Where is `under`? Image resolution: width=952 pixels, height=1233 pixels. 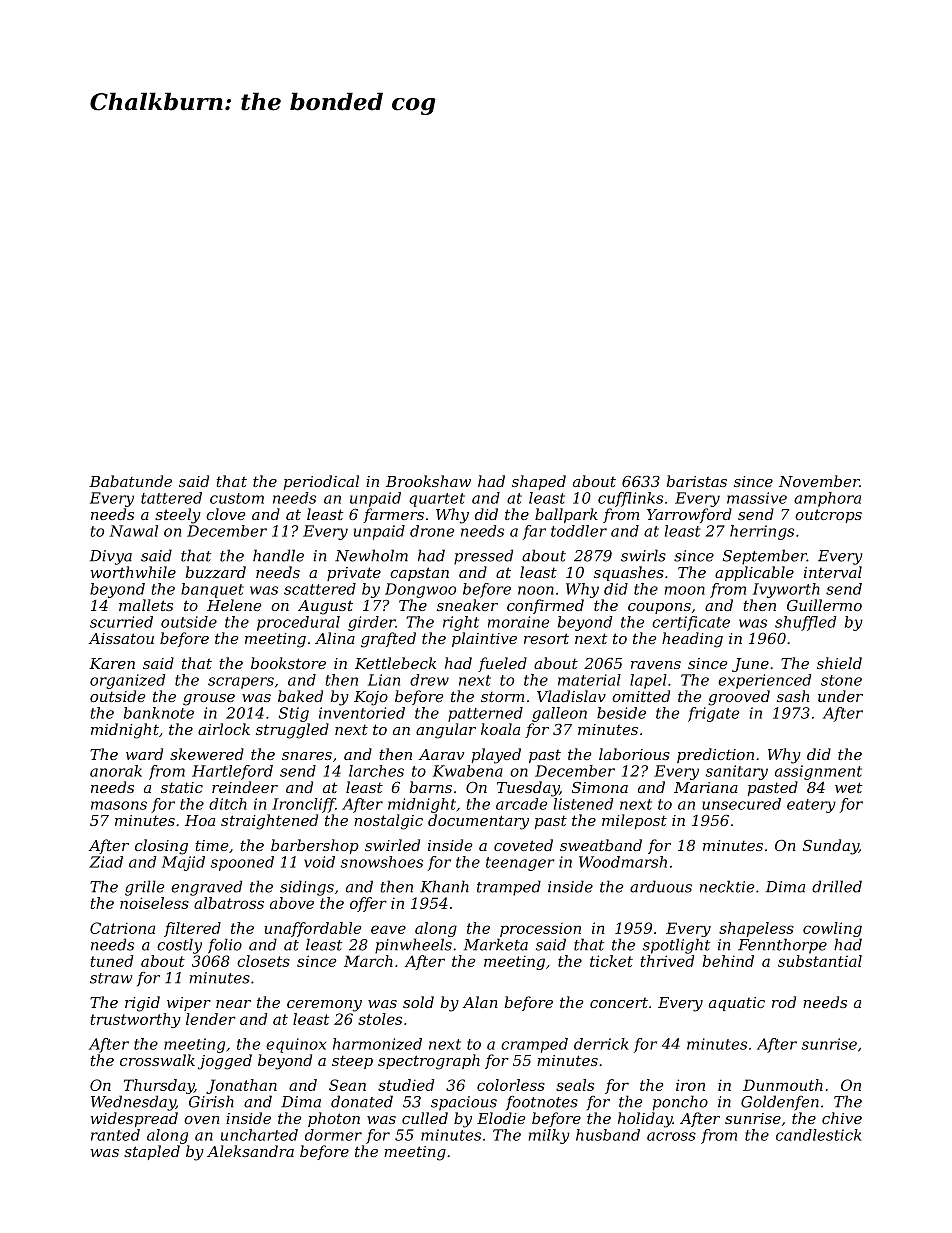
under is located at coordinates (840, 696).
